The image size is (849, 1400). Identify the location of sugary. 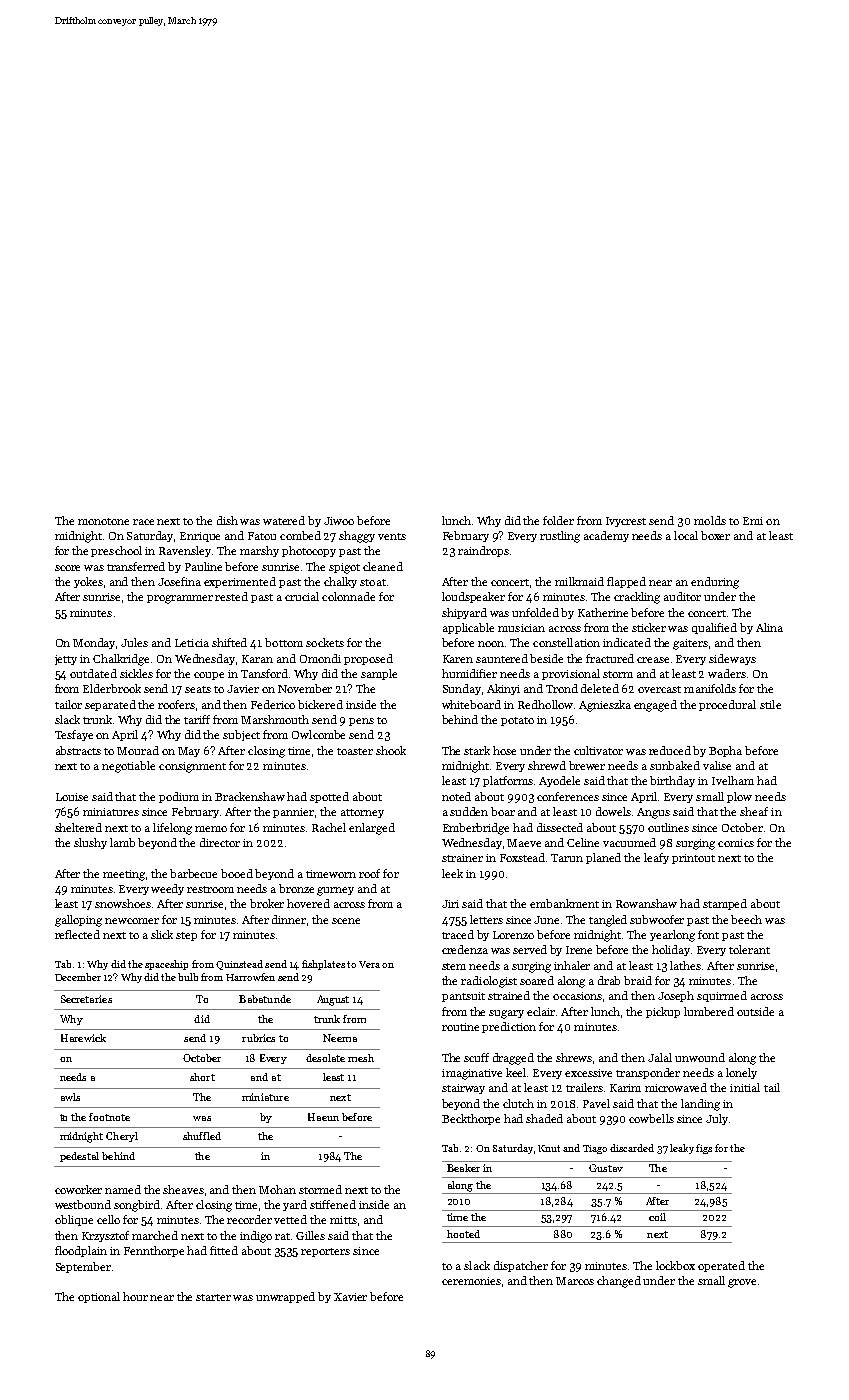
(506, 1014).
